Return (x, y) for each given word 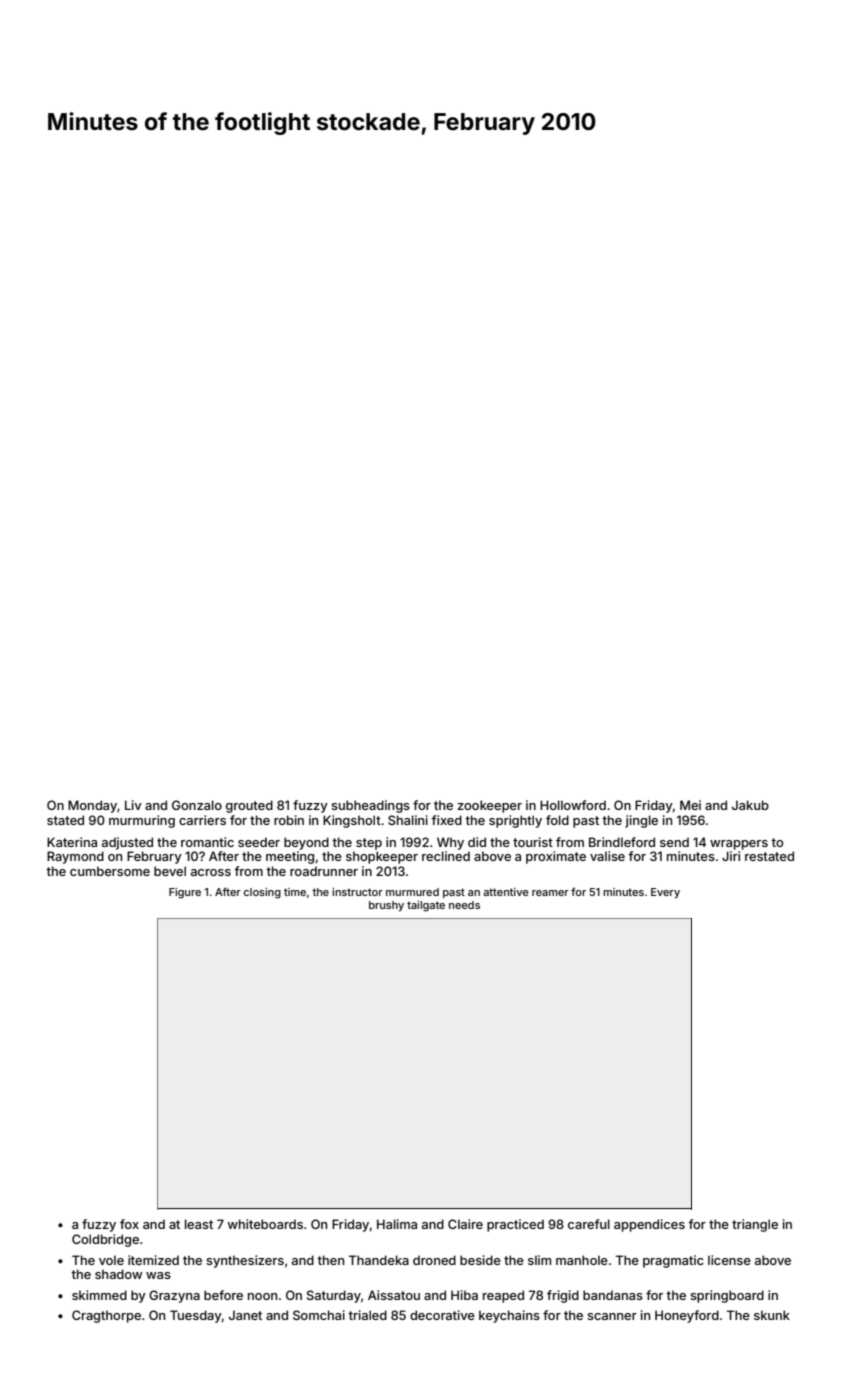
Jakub (750, 805)
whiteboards (265, 1224)
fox (129, 1224)
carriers (202, 820)
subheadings (370, 806)
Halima (397, 1224)
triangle (755, 1225)
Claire (465, 1224)
